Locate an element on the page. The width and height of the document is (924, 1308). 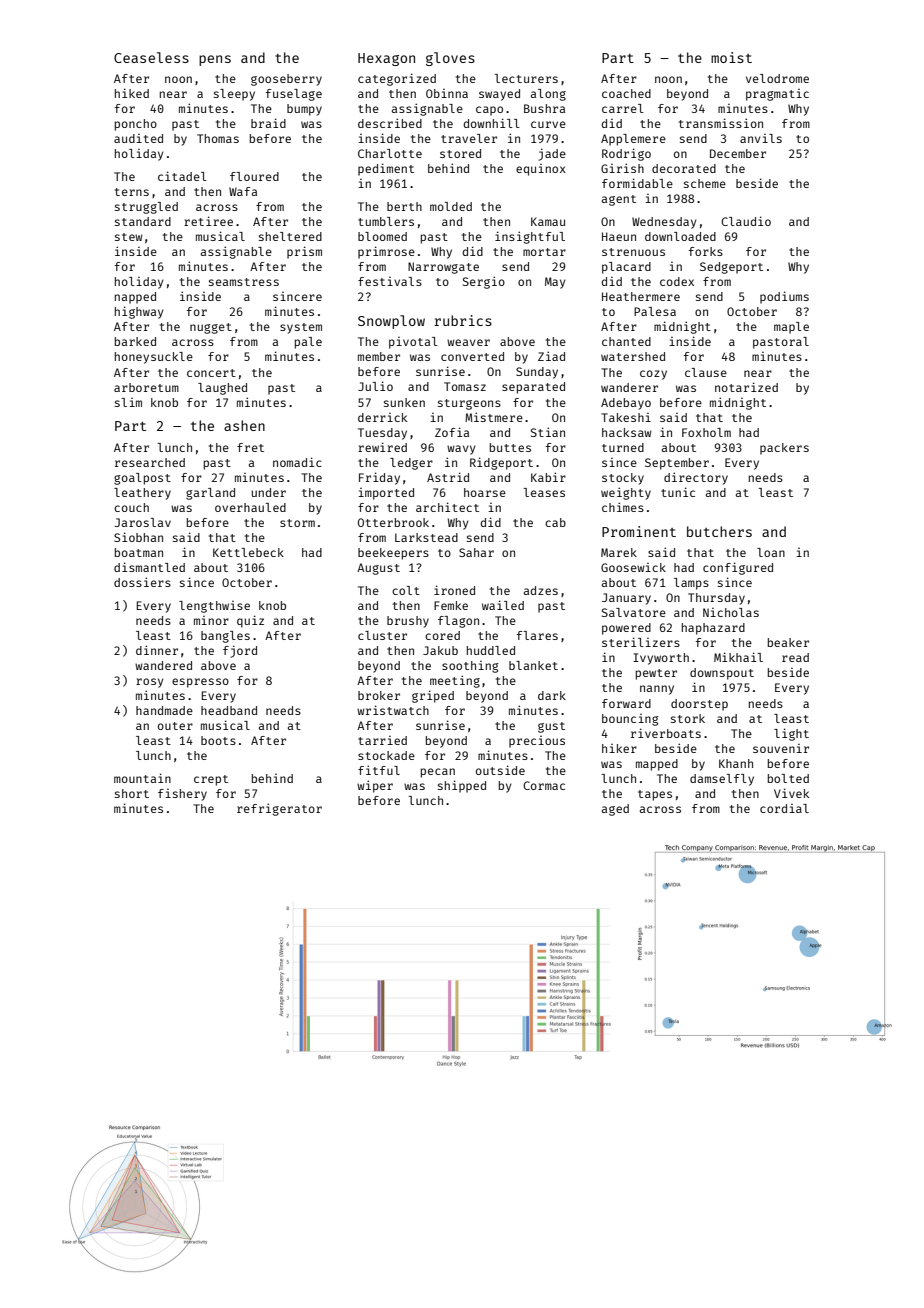
rewired is located at coordinates (382, 447).
